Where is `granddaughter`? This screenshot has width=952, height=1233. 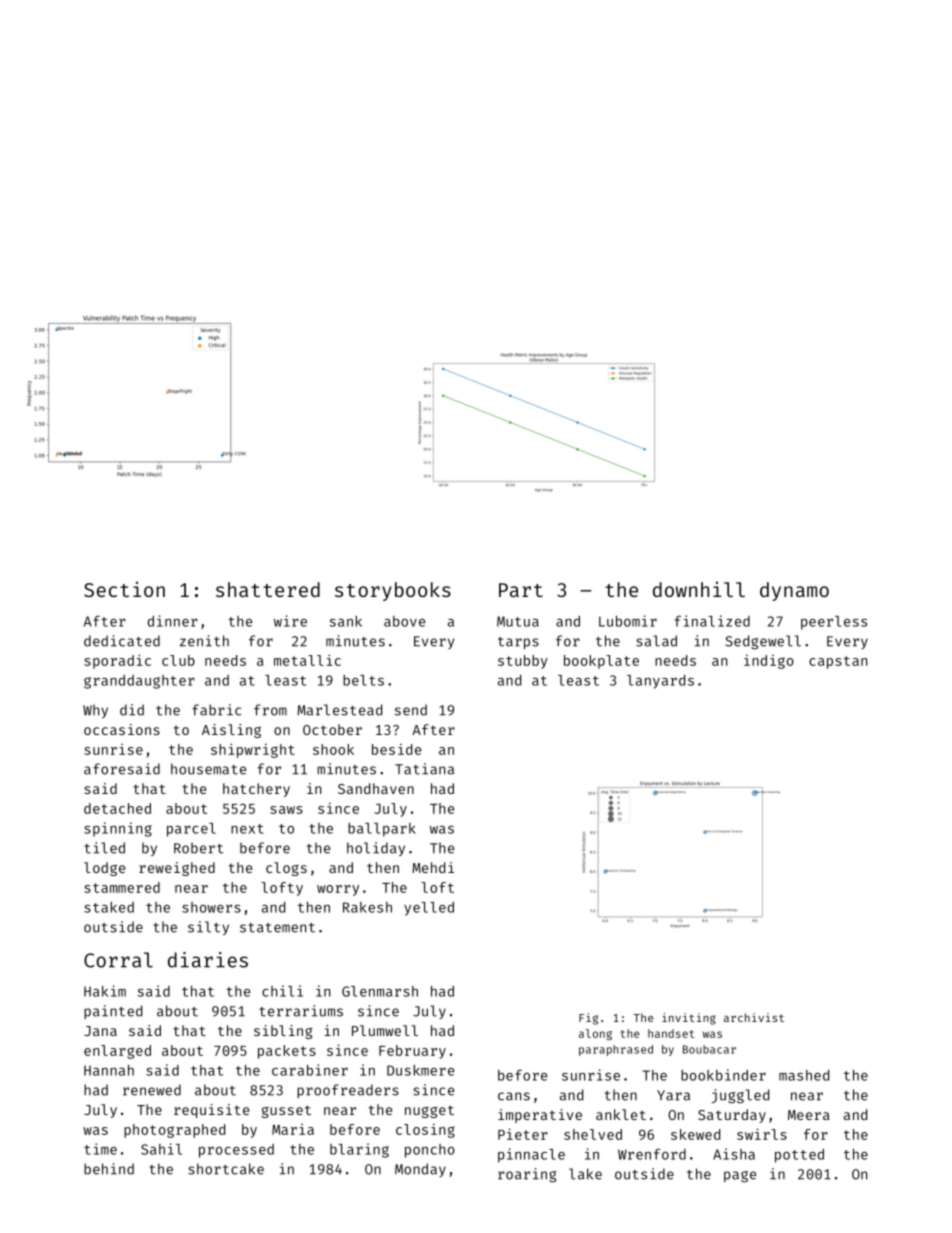 granddaughter is located at coordinates (139, 682).
